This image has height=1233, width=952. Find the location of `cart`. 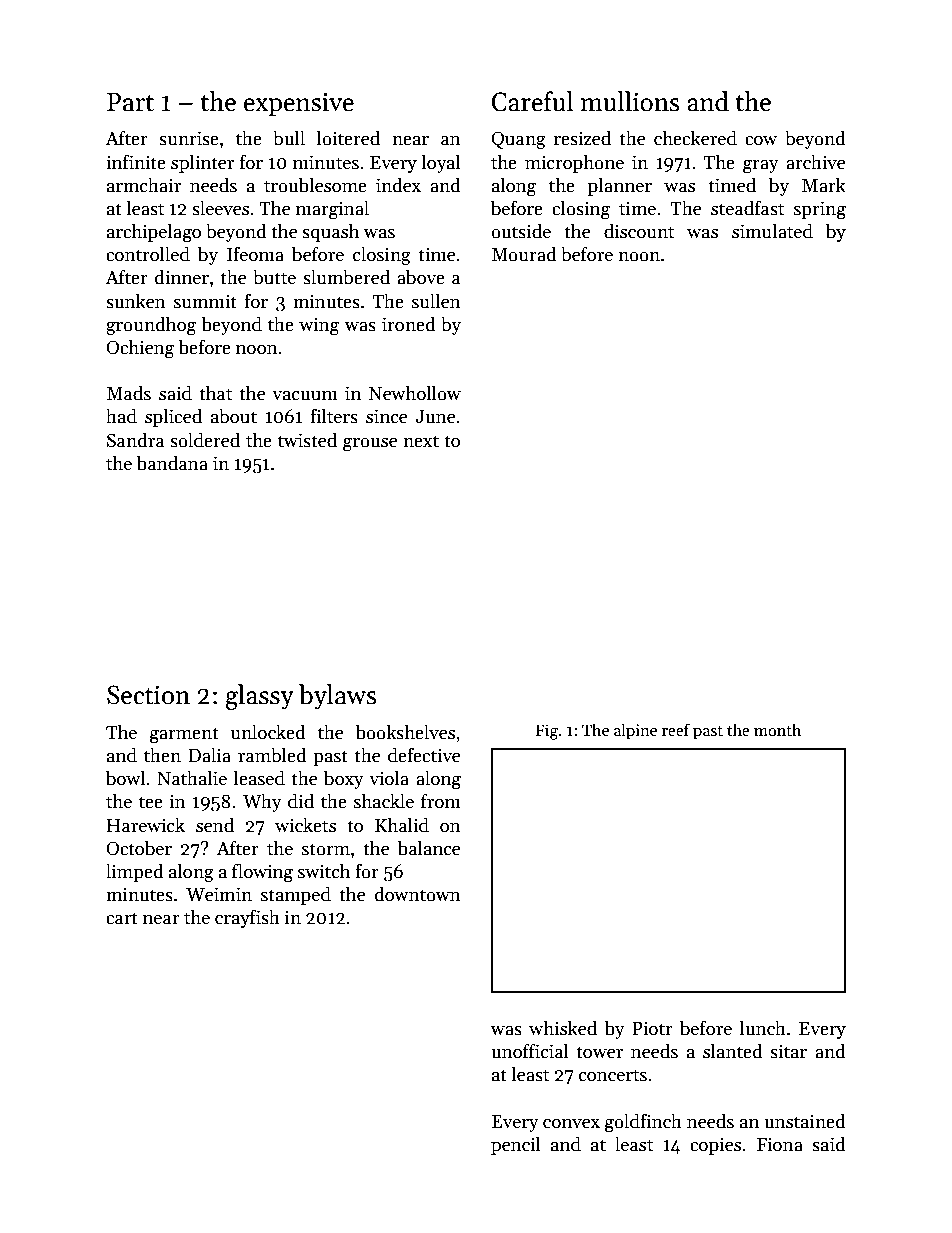

cart is located at coordinates (122, 918).
